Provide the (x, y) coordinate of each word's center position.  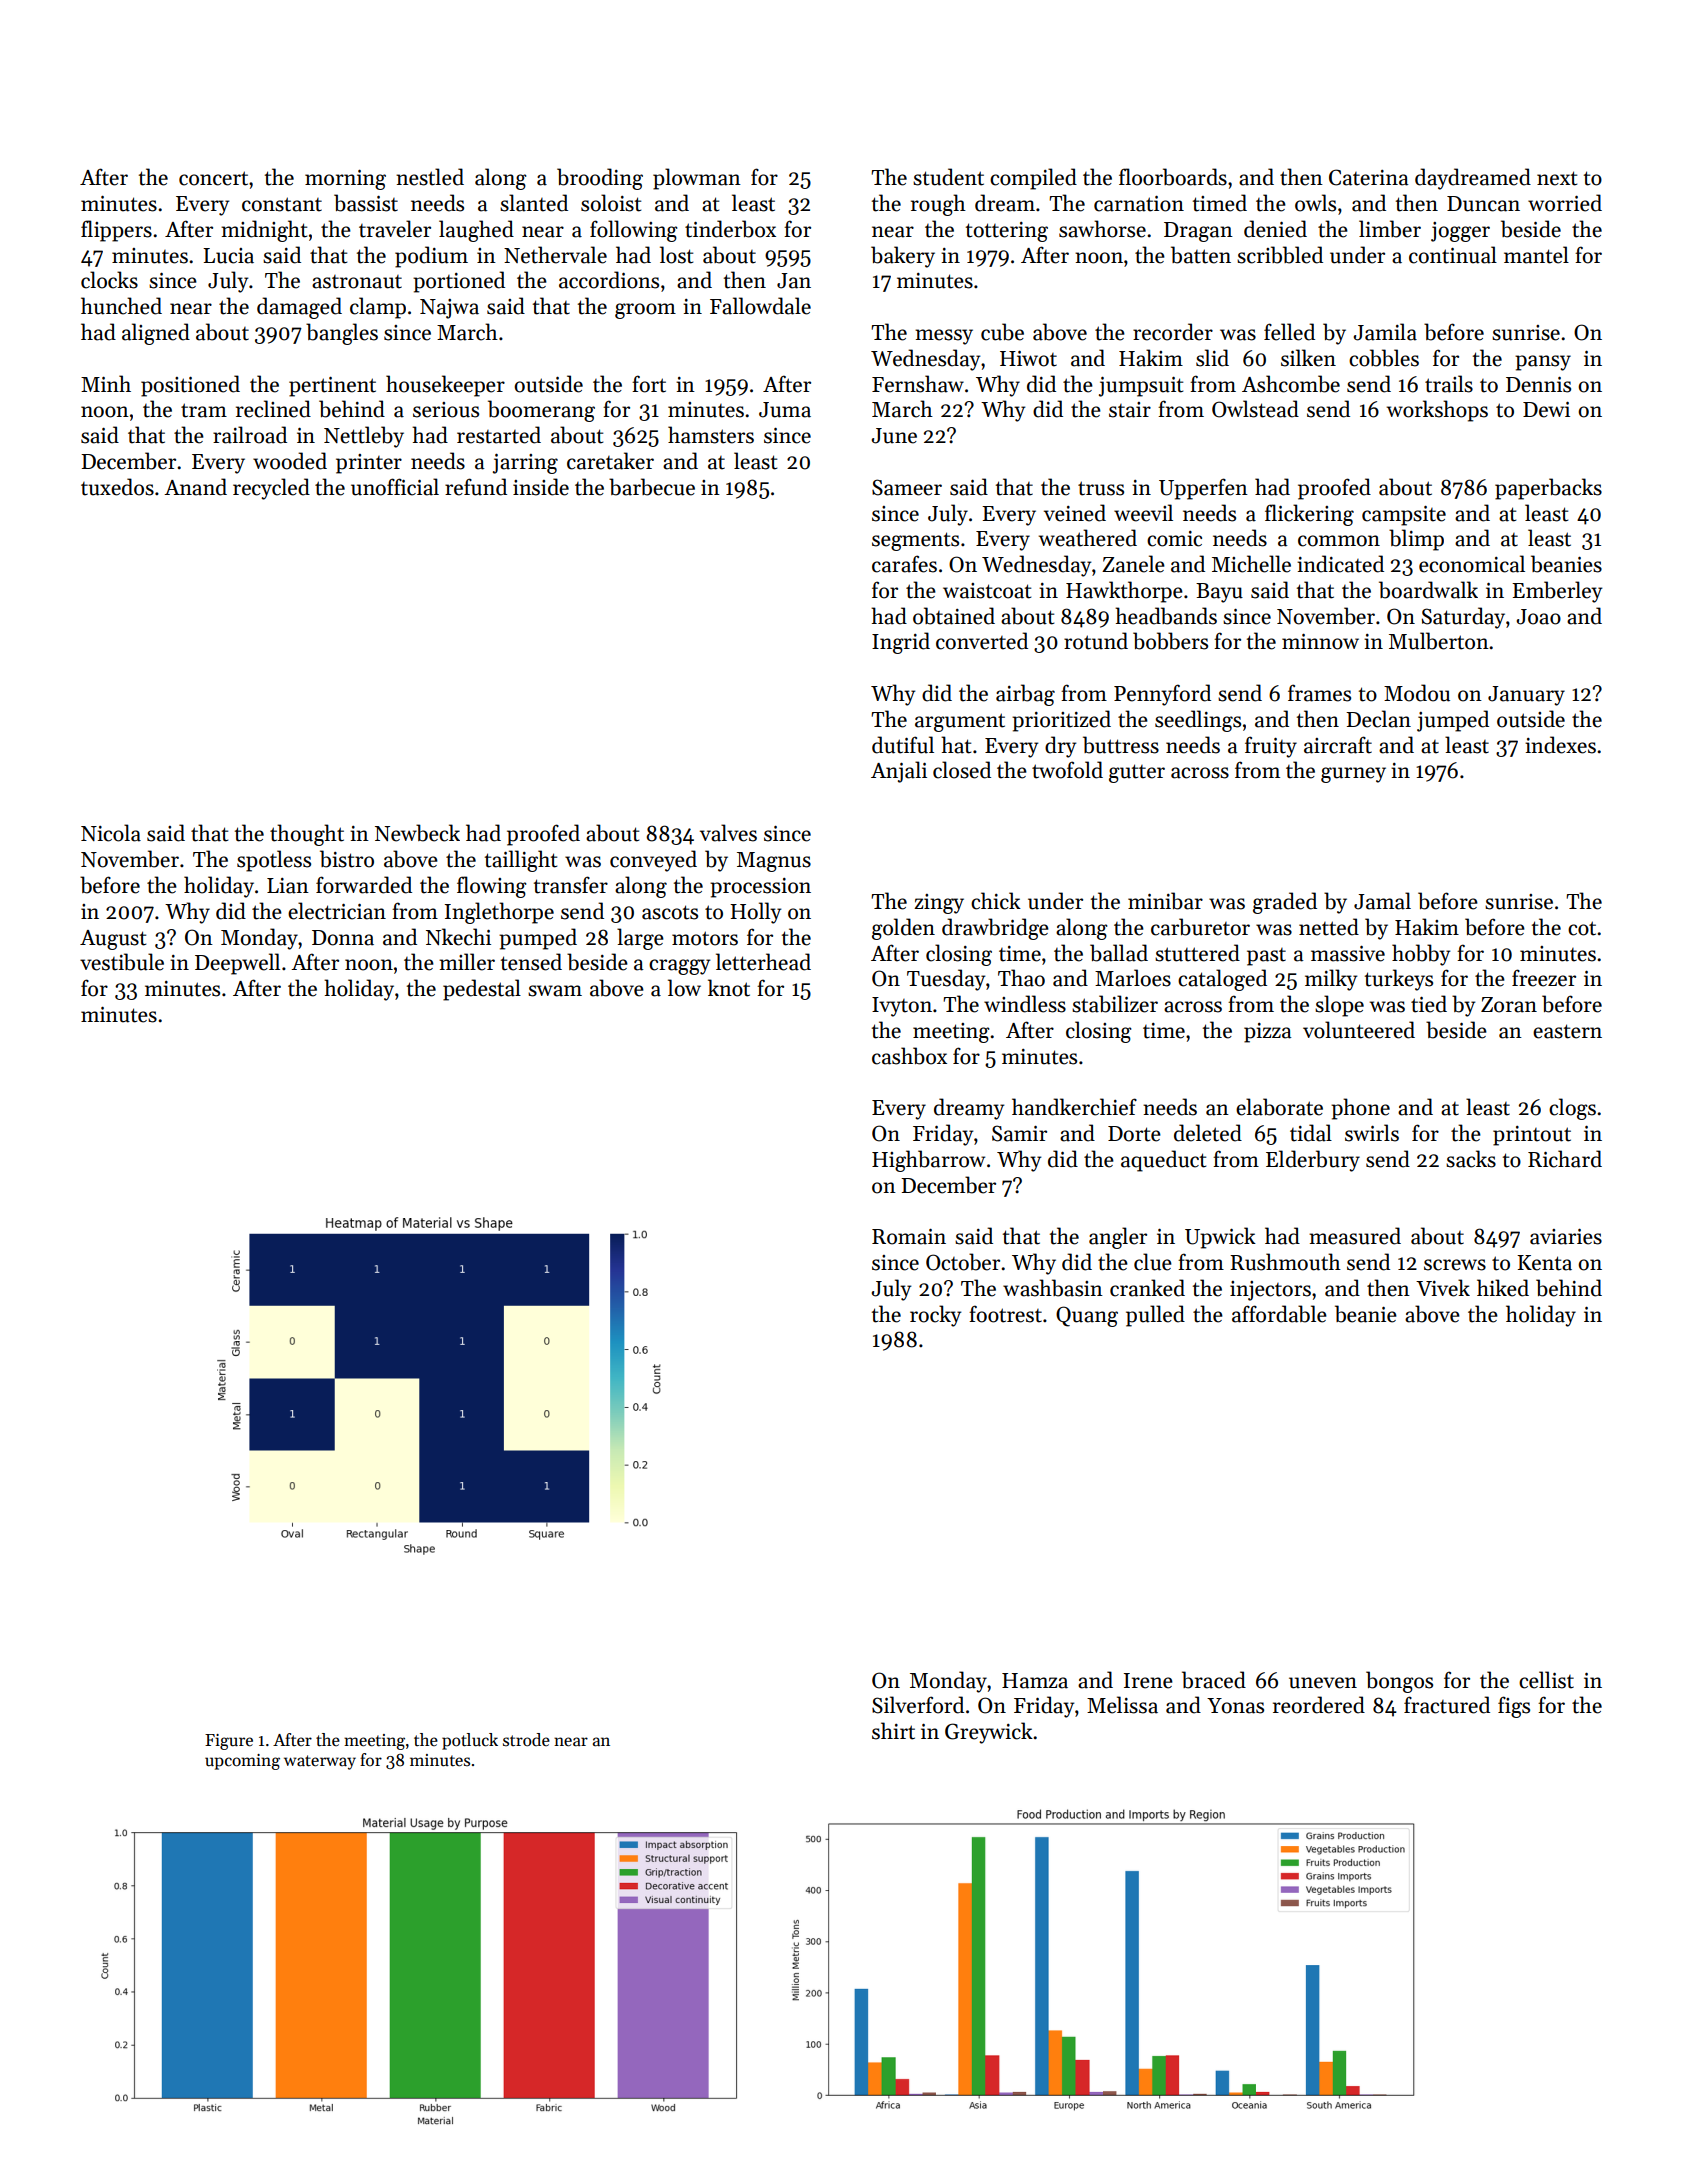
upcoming (242, 1762)
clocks (109, 280)
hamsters (711, 435)
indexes (1560, 745)
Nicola (111, 833)
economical (1472, 564)
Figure (229, 1742)
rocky (935, 1316)
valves (728, 833)
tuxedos (117, 487)
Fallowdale (760, 306)
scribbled (1280, 255)
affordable (1279, 1314)
